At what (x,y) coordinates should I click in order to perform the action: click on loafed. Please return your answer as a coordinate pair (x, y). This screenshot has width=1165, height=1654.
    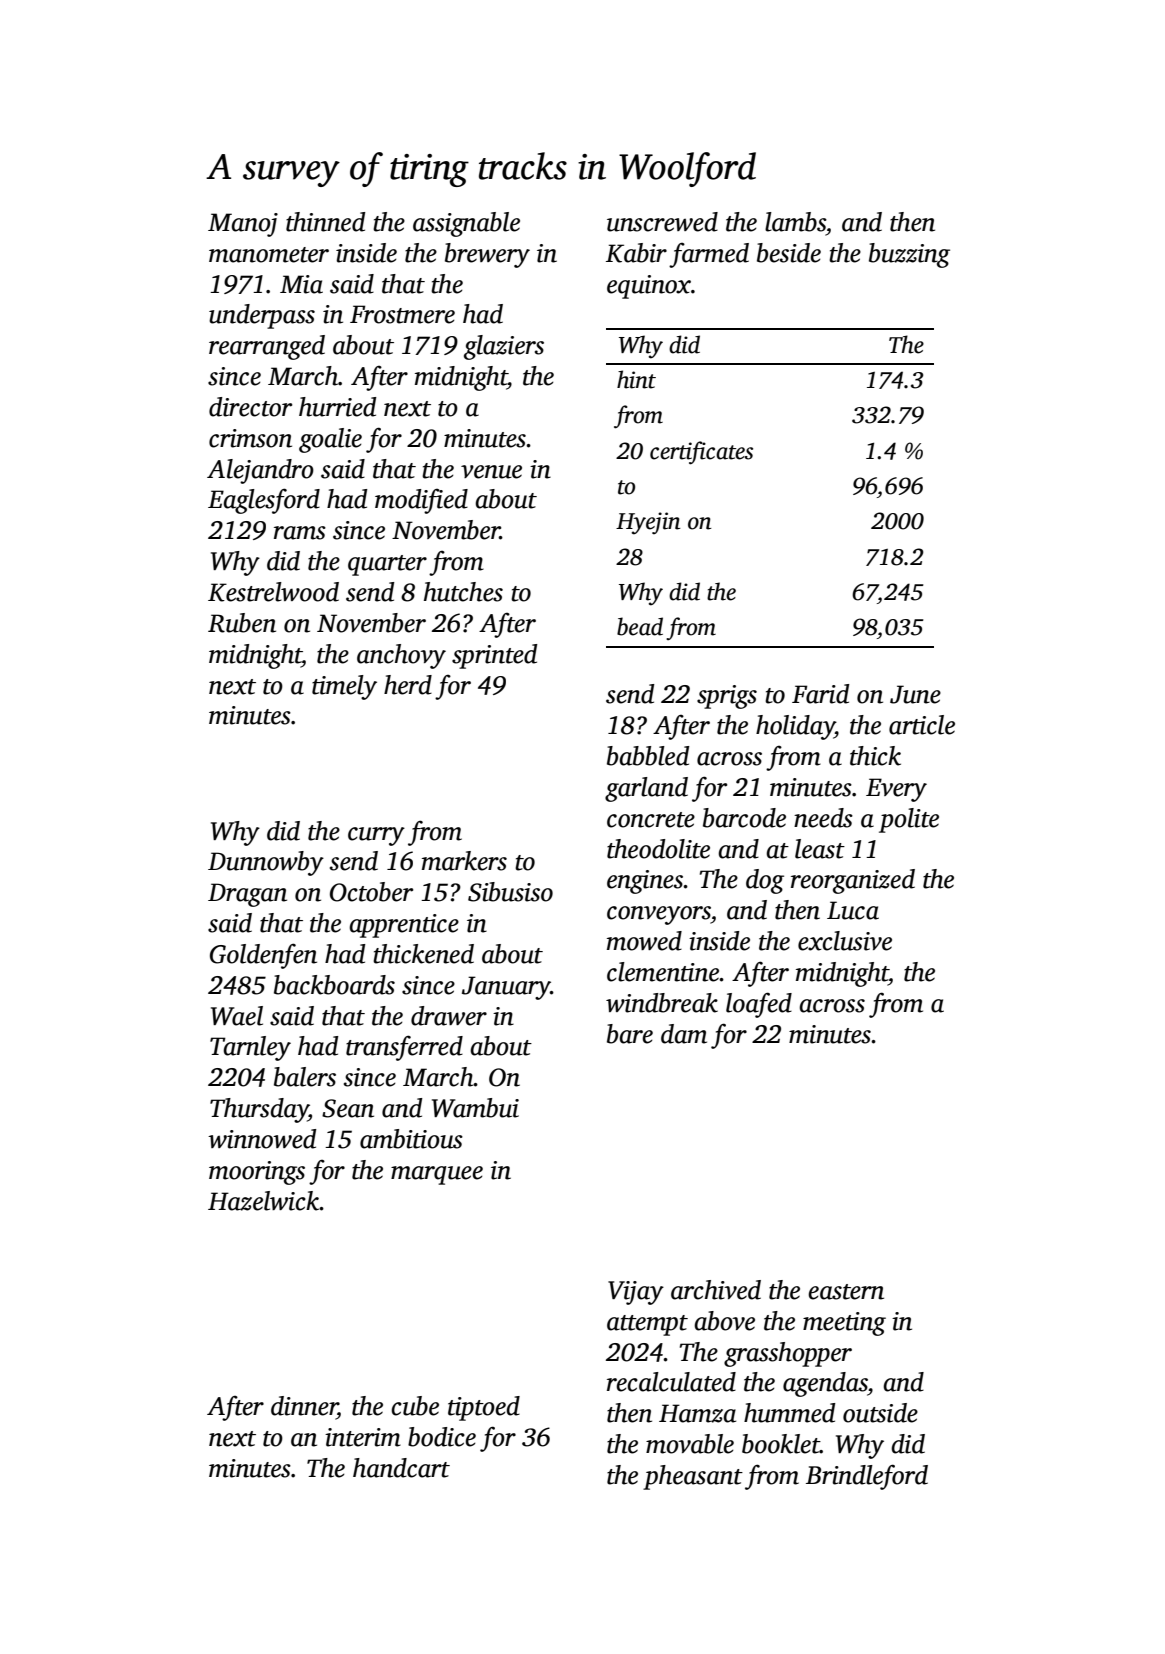
    Looking at the image, I should click on (759, 1005).
